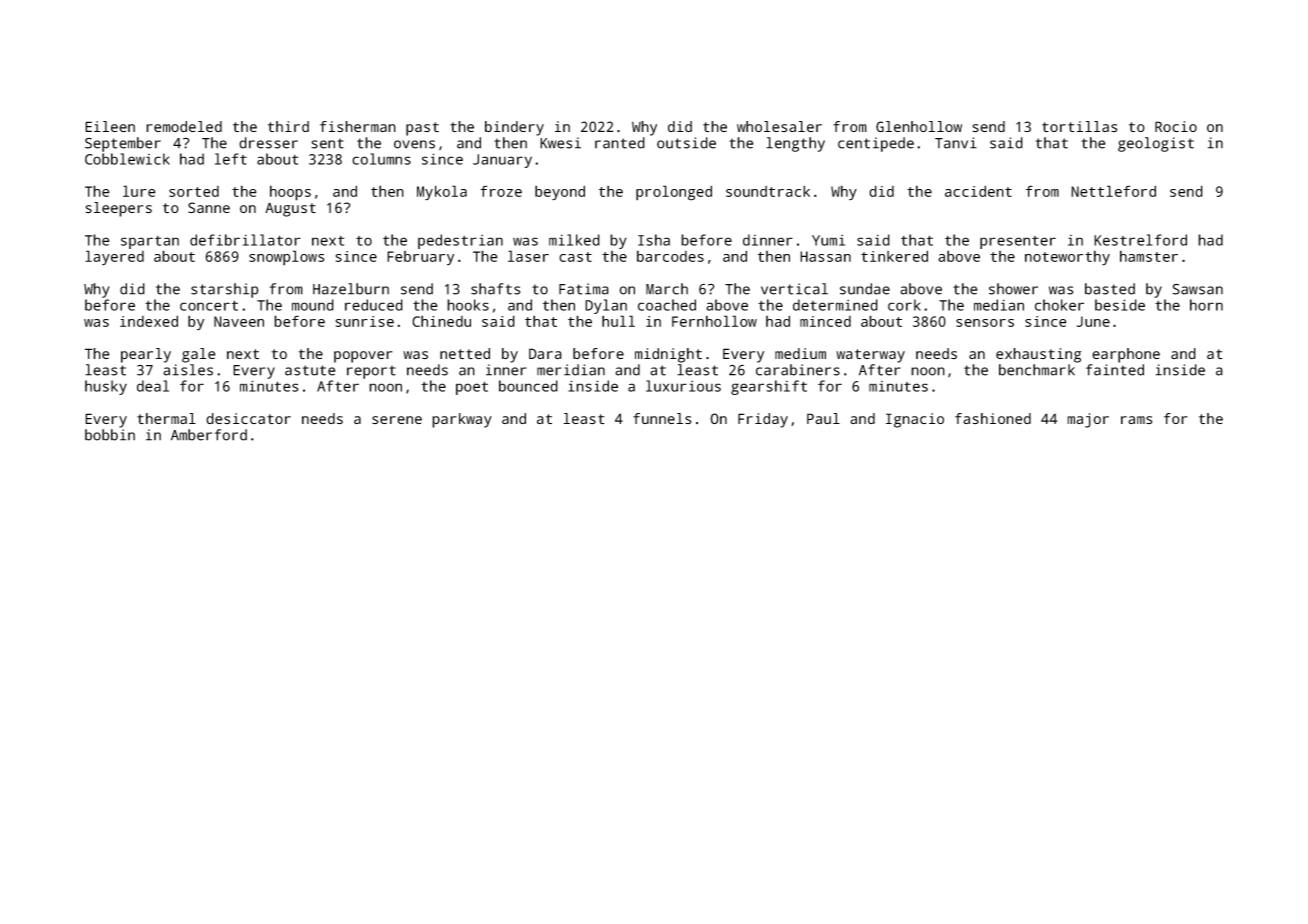 The height and width of the image is (924, 1308). I want to click on pearly, so click(146, 355).
